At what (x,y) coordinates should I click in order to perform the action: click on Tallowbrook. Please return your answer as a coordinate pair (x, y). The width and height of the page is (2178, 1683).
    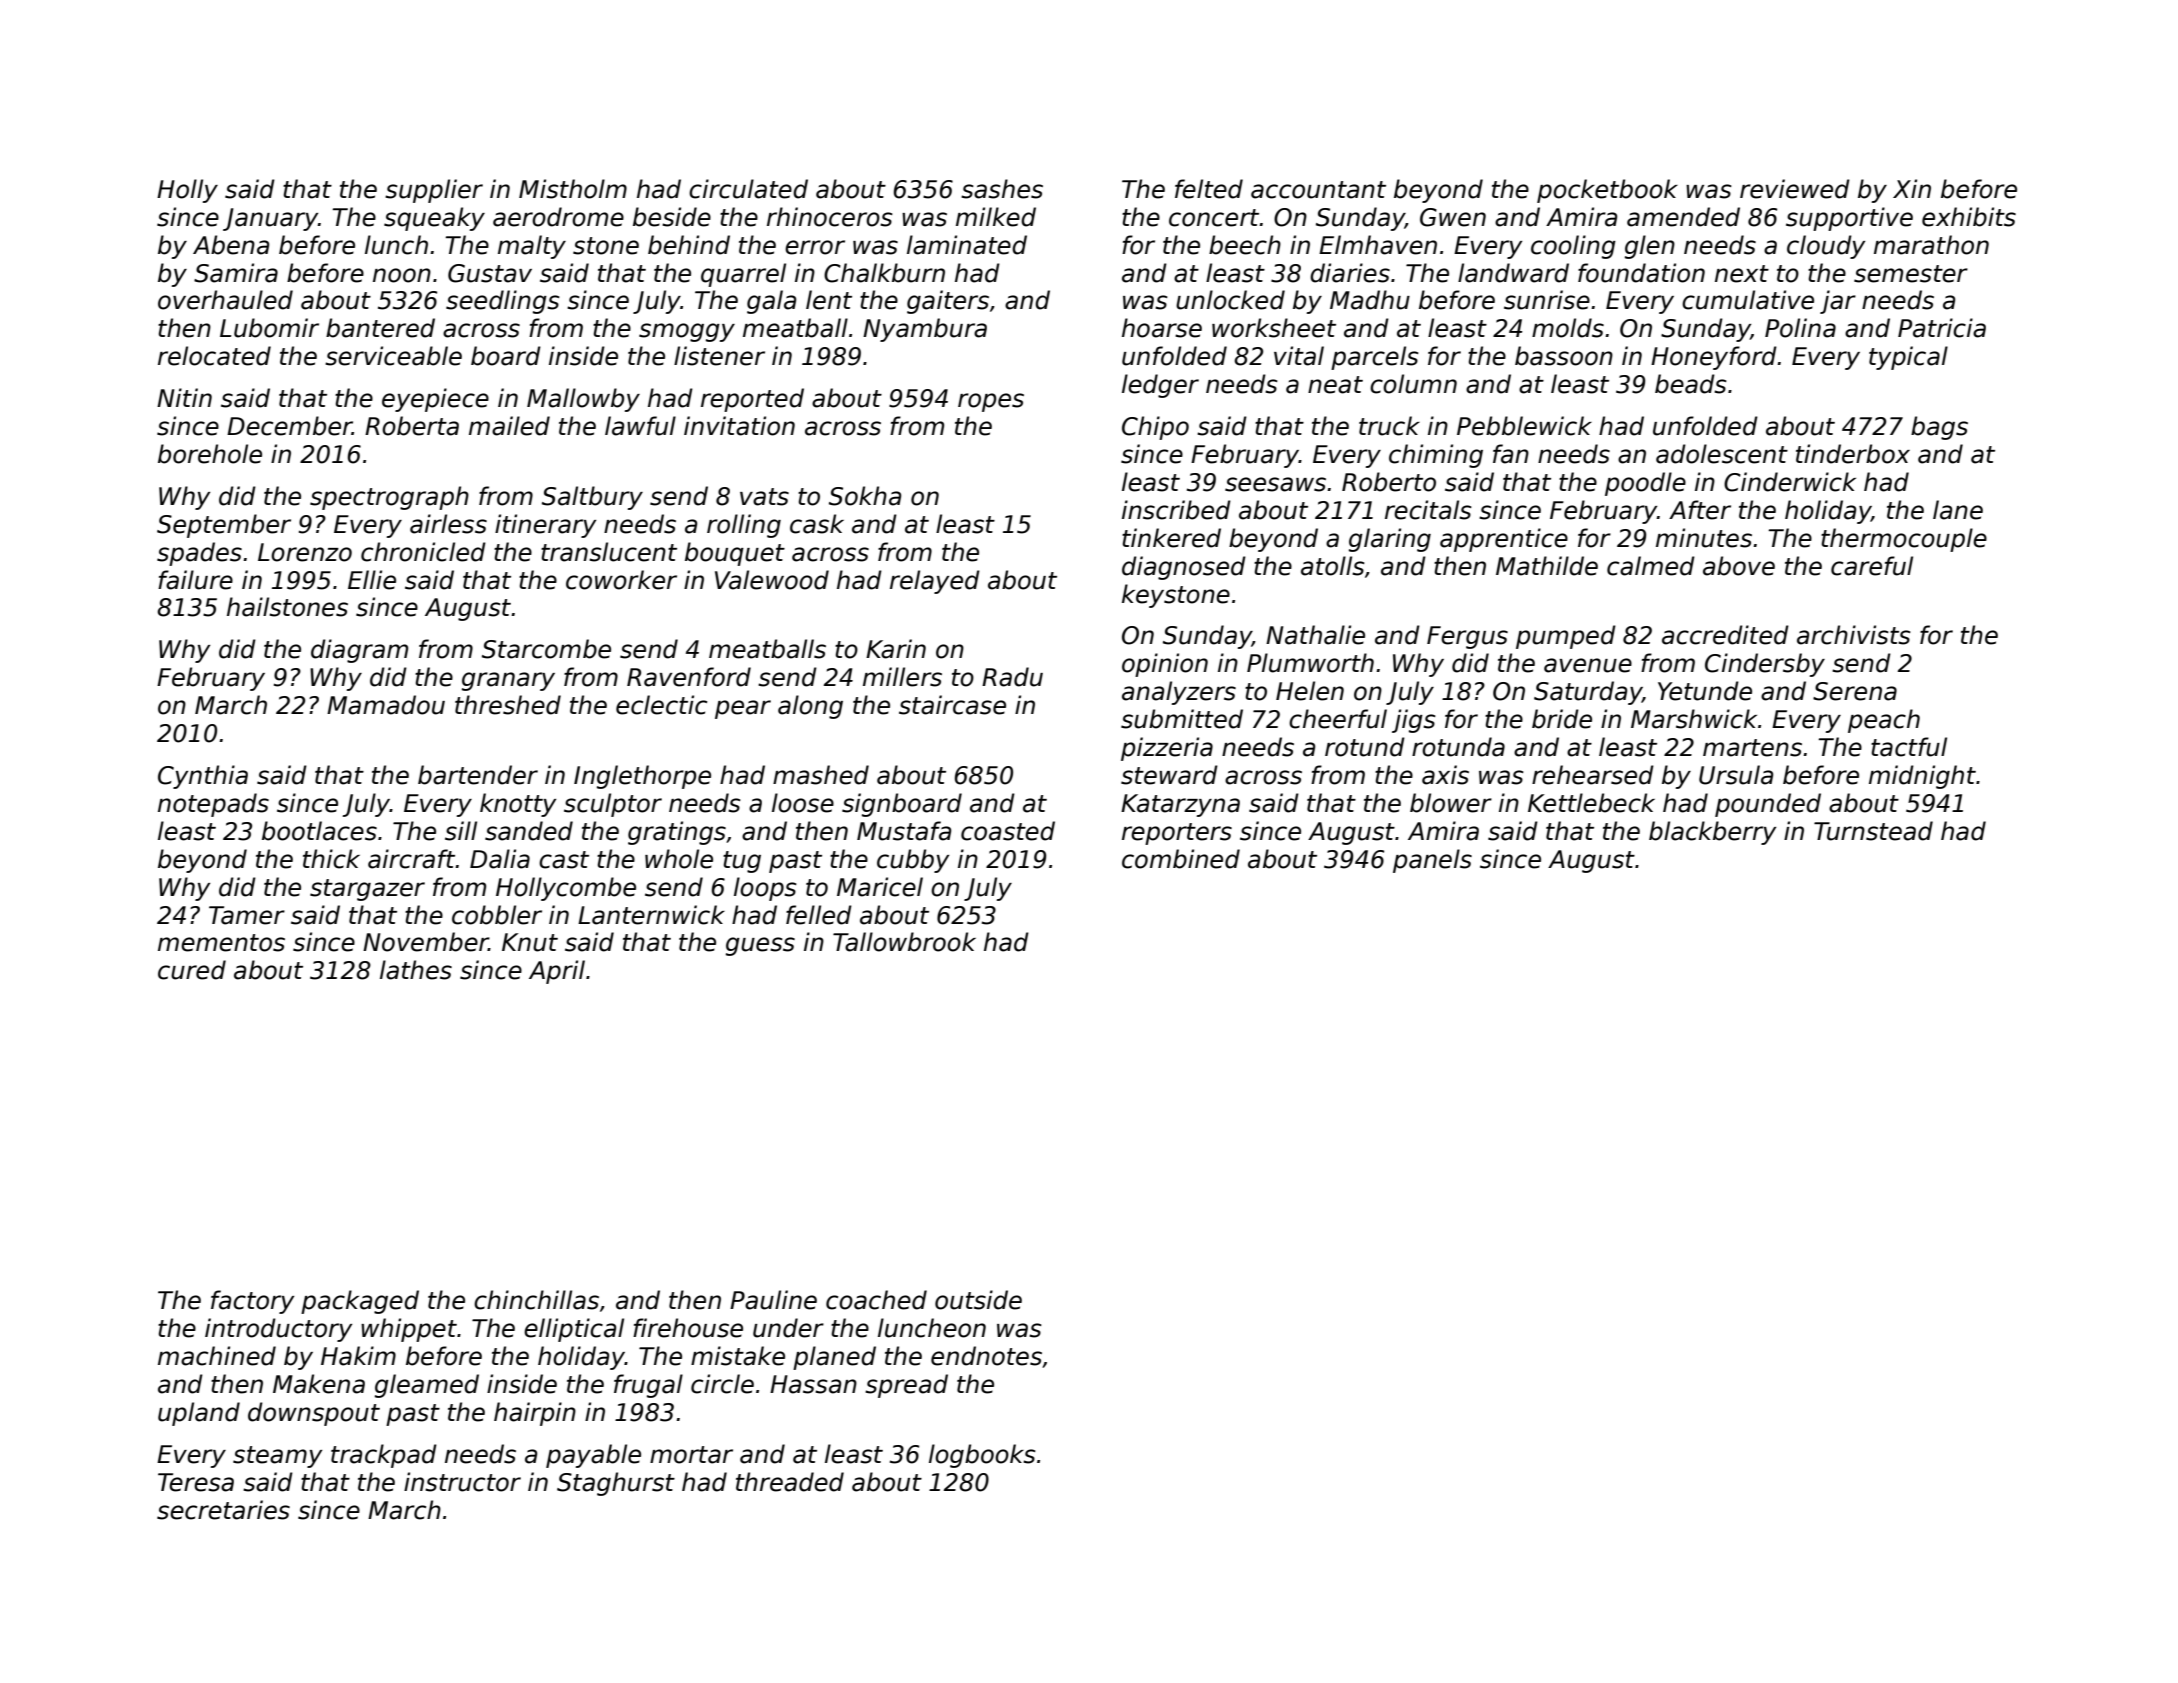
    Looking at the image, I should click on (904, 942).
